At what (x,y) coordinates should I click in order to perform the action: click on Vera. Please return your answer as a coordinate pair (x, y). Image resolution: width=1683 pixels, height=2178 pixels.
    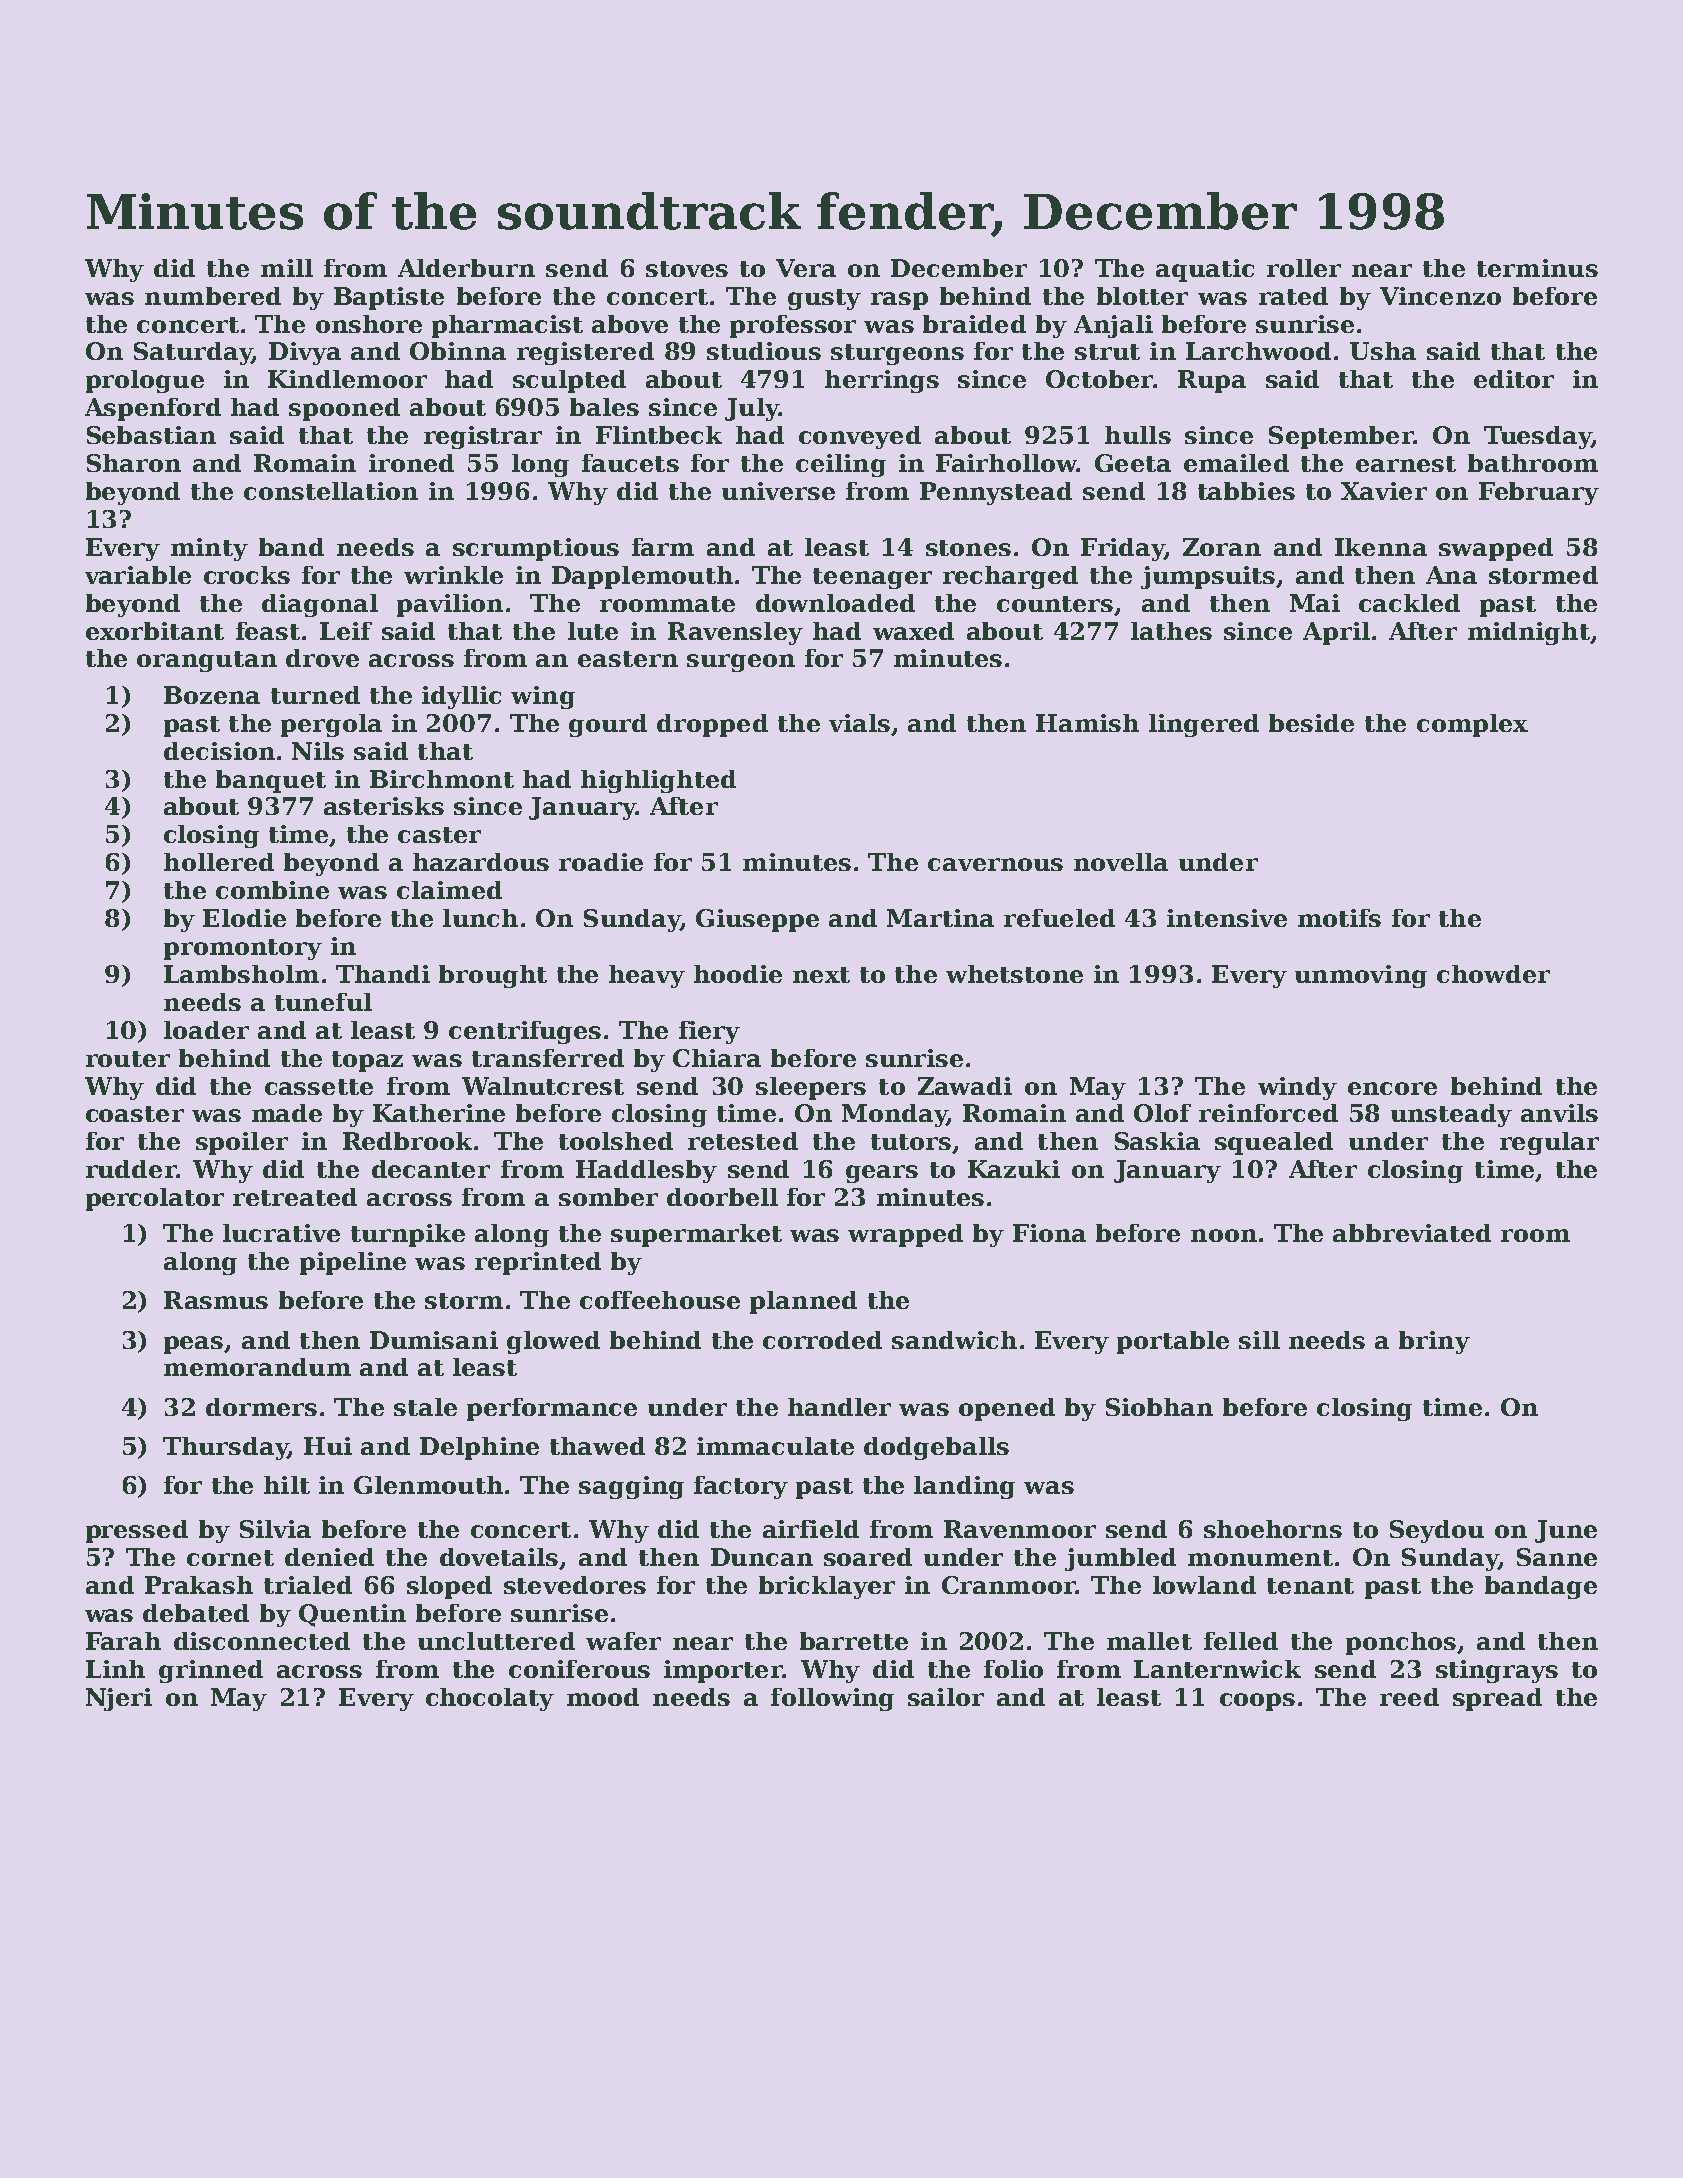
    Looking at the image, I should click on (806, 268).
